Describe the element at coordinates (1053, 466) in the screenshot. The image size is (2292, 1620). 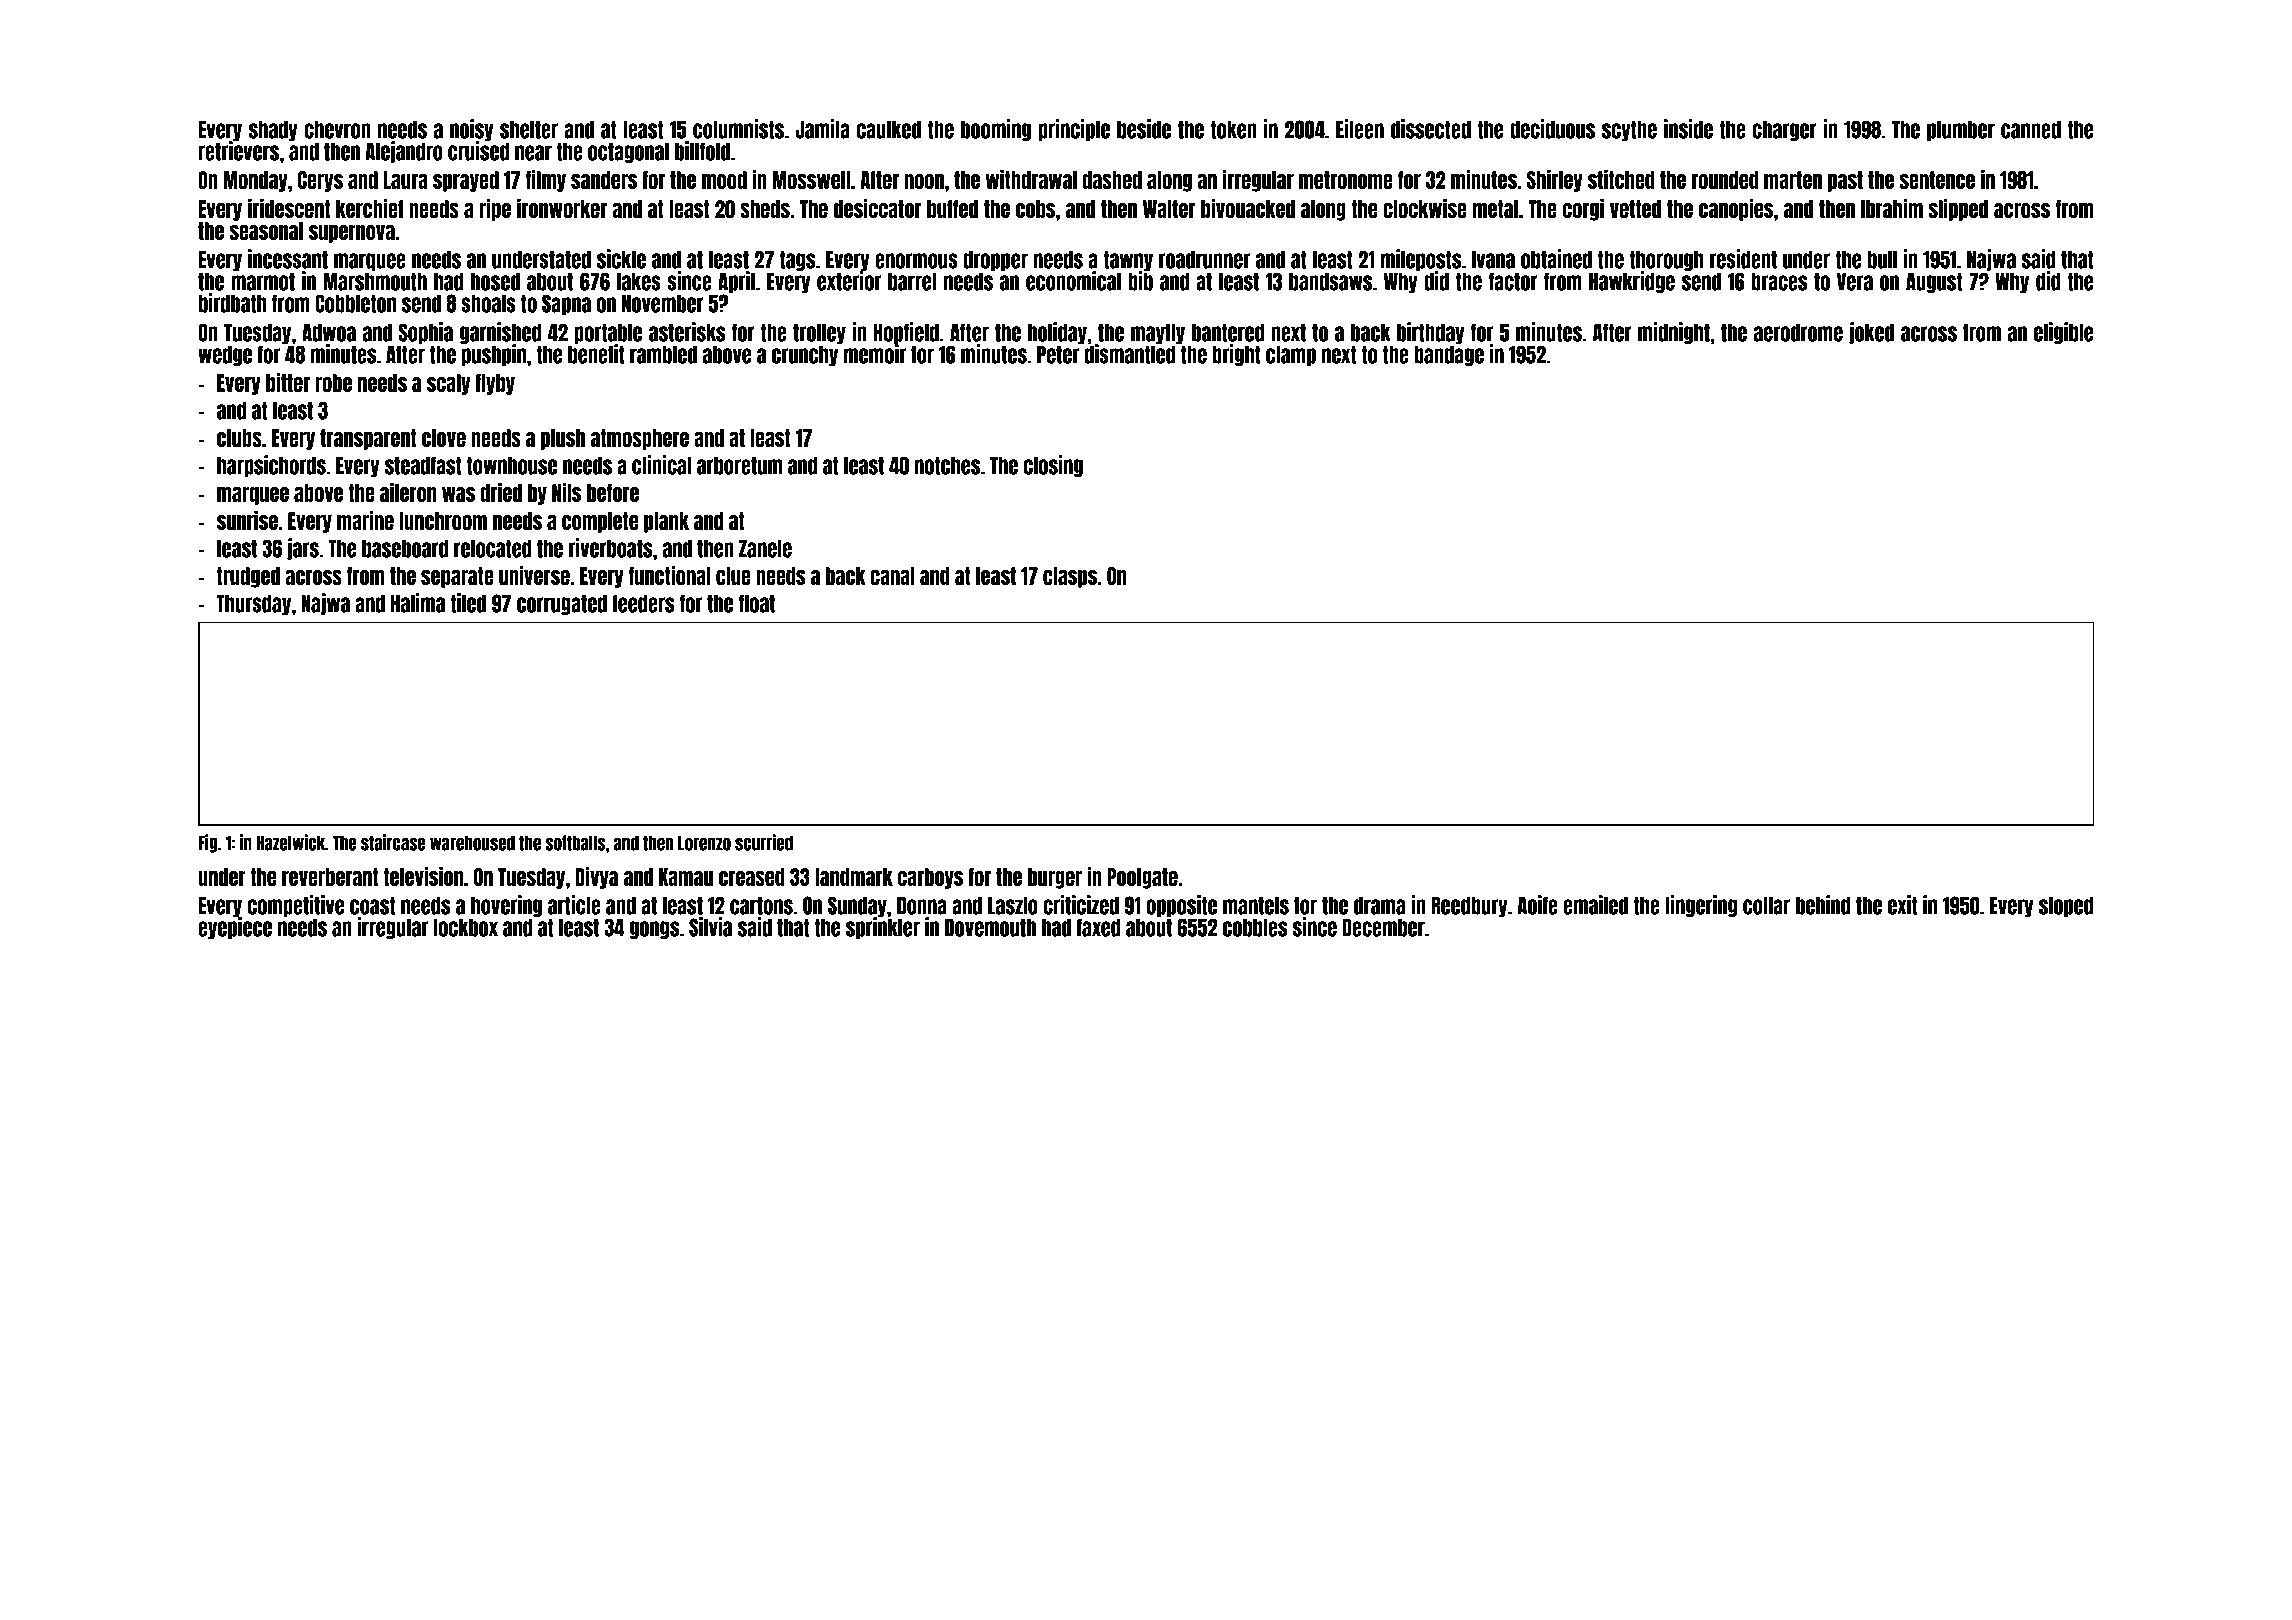
I see `closing` at that location.
